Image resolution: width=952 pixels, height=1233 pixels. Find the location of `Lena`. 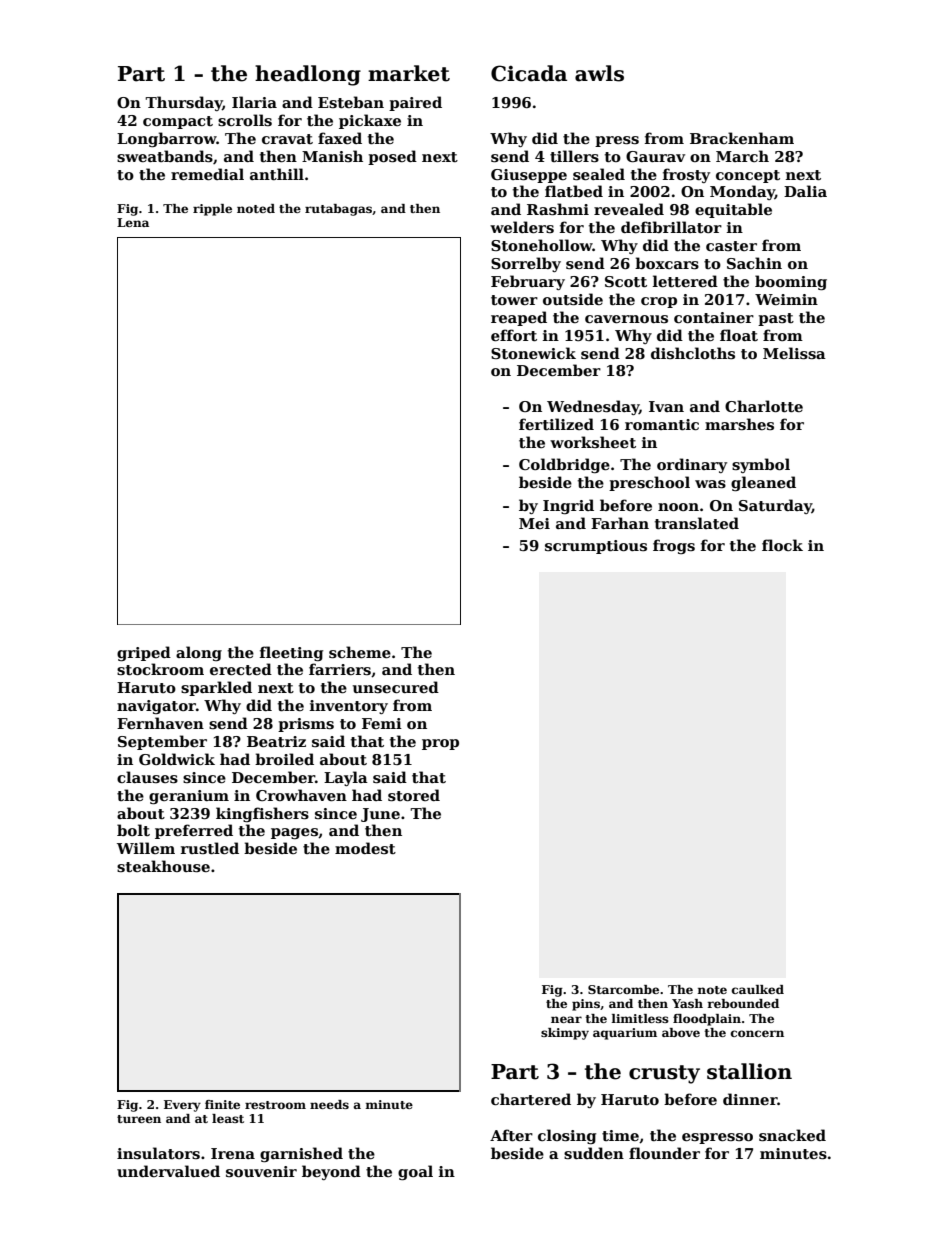

Lena is located at coordinates (133, 222).
